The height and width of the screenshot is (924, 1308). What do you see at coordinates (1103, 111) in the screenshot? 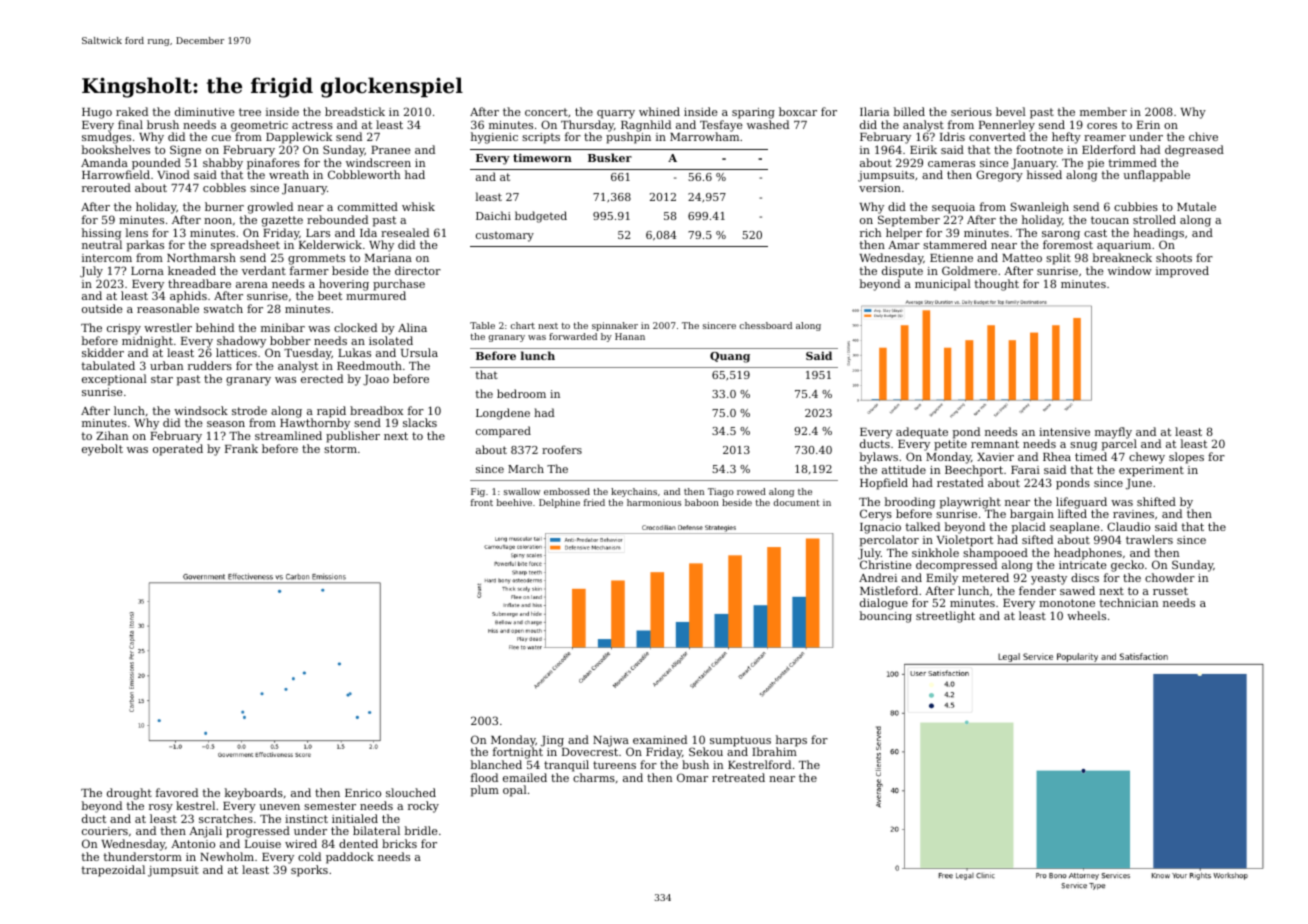
I see `member` at bounding box center [1103, 111].
